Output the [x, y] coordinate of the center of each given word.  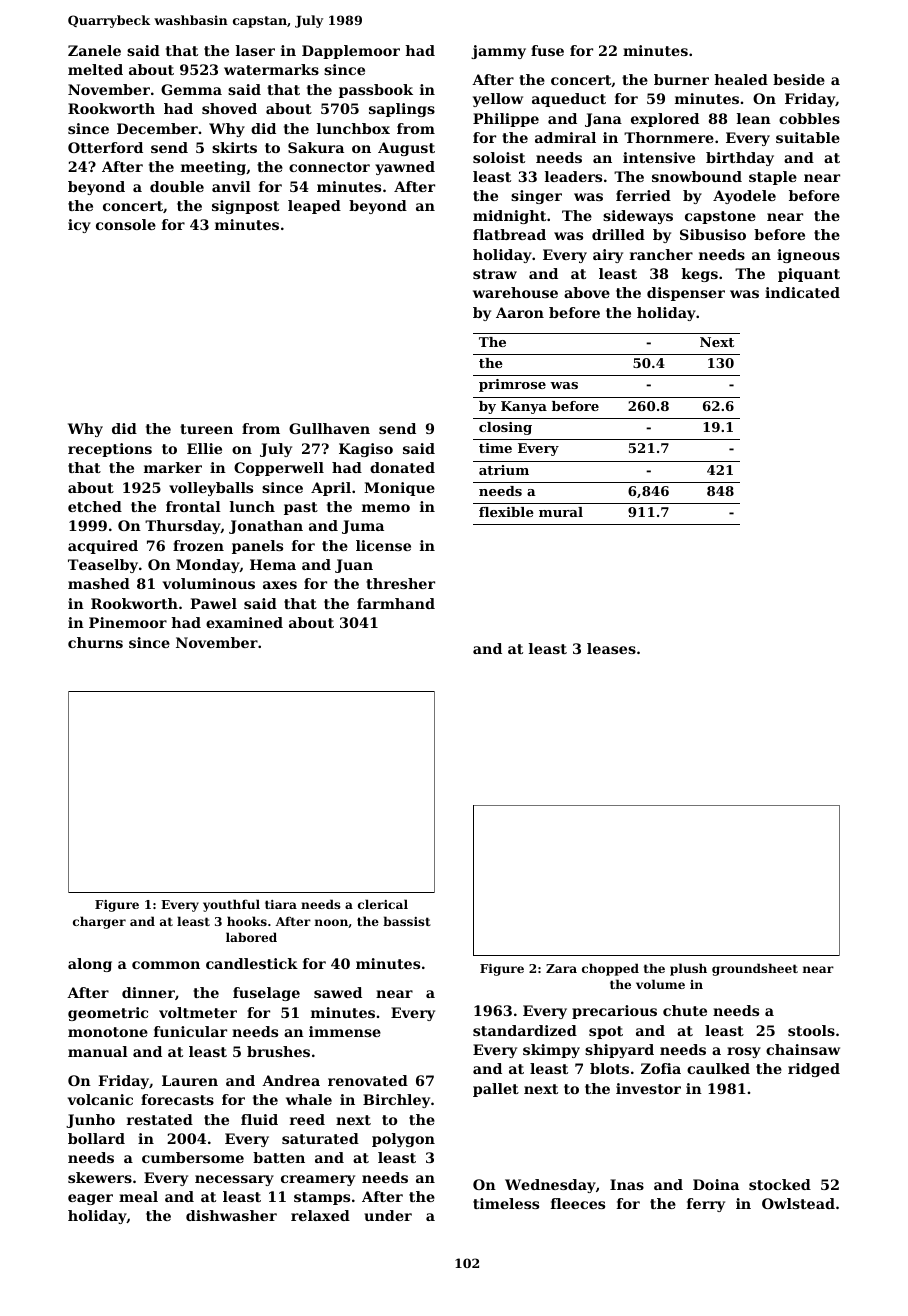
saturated [320, 1138]
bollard [96, 1138]
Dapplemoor [351, 52]
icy [79, 226]
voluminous [209, 583]
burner [681, 79]
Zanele [94, 50]
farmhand [396, 603]
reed [307, 1119]
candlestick [252, 963]
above [587, 292]
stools [811, 1030]
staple [773, 178]
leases [611, 648]
